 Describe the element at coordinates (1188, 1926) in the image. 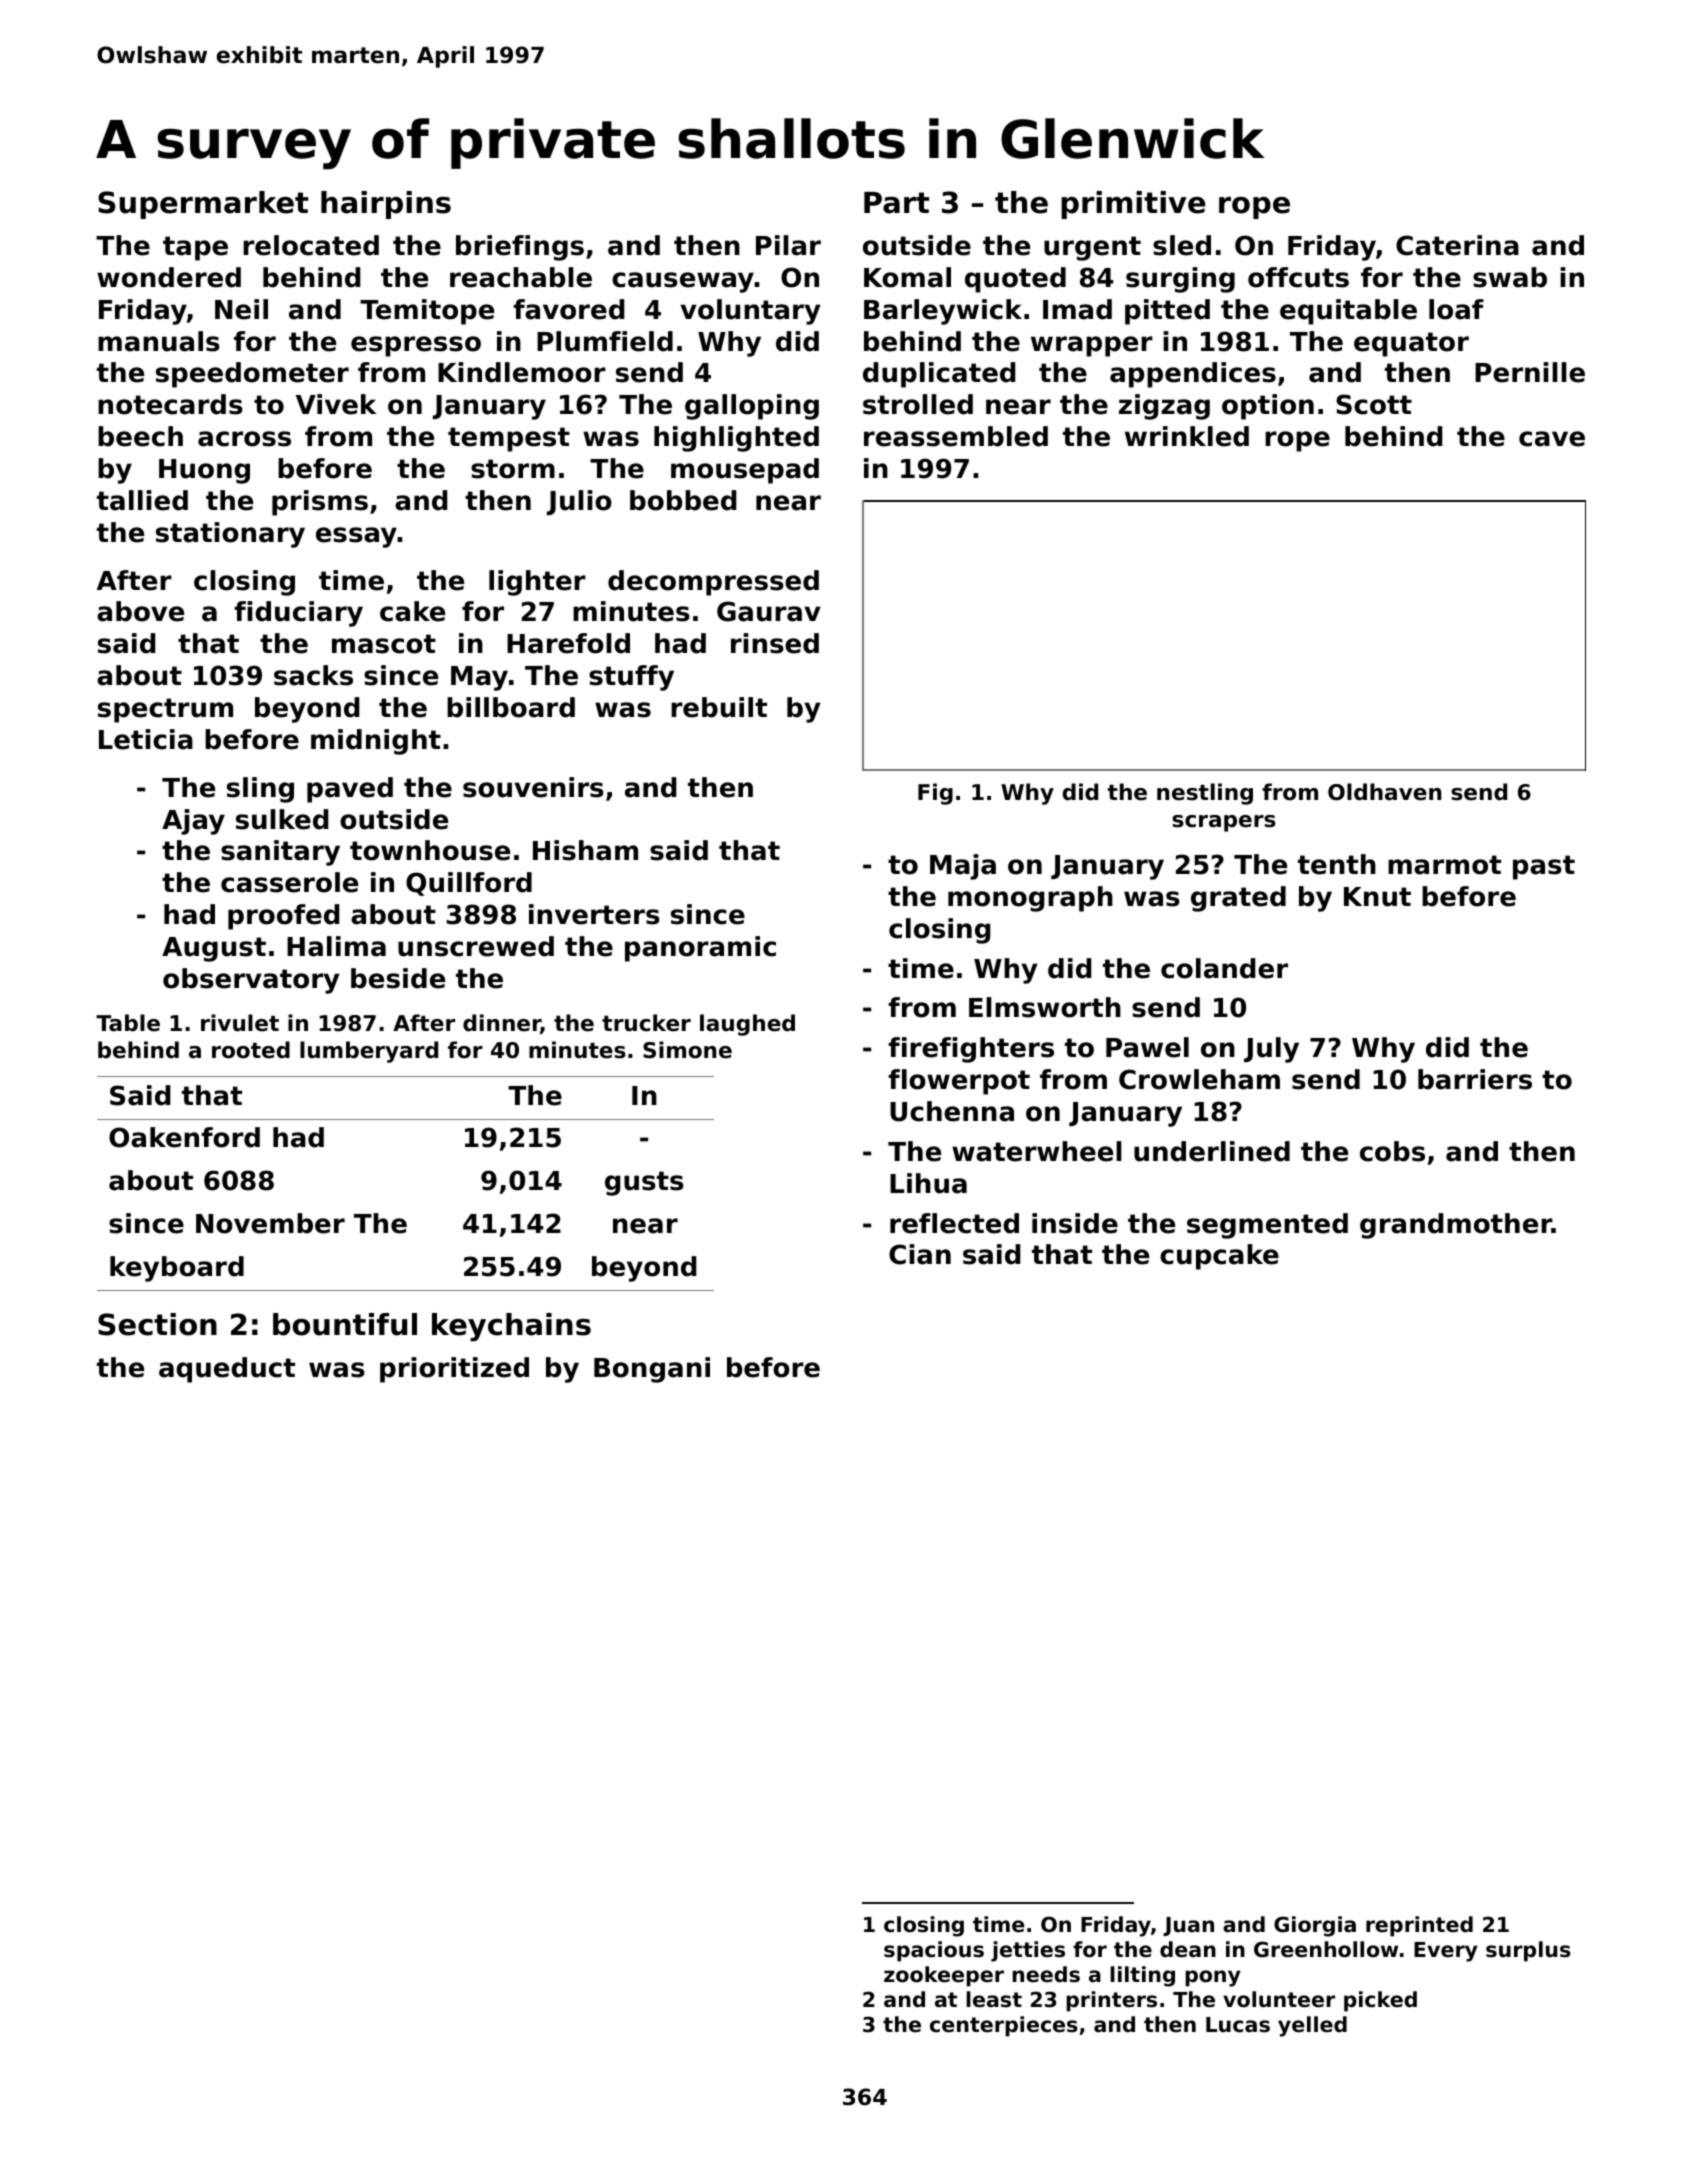

I see `Juan` at that location.
